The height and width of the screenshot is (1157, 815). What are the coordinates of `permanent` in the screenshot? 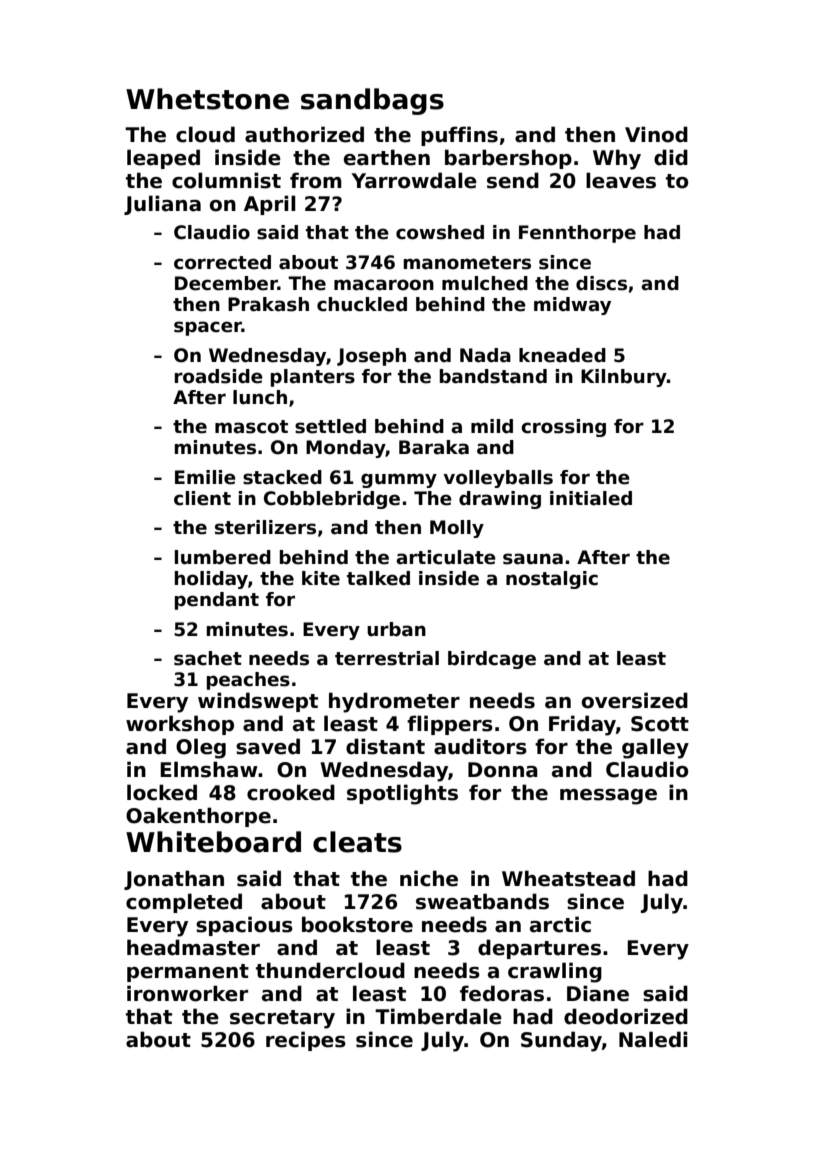 It's located at (188, 973).
